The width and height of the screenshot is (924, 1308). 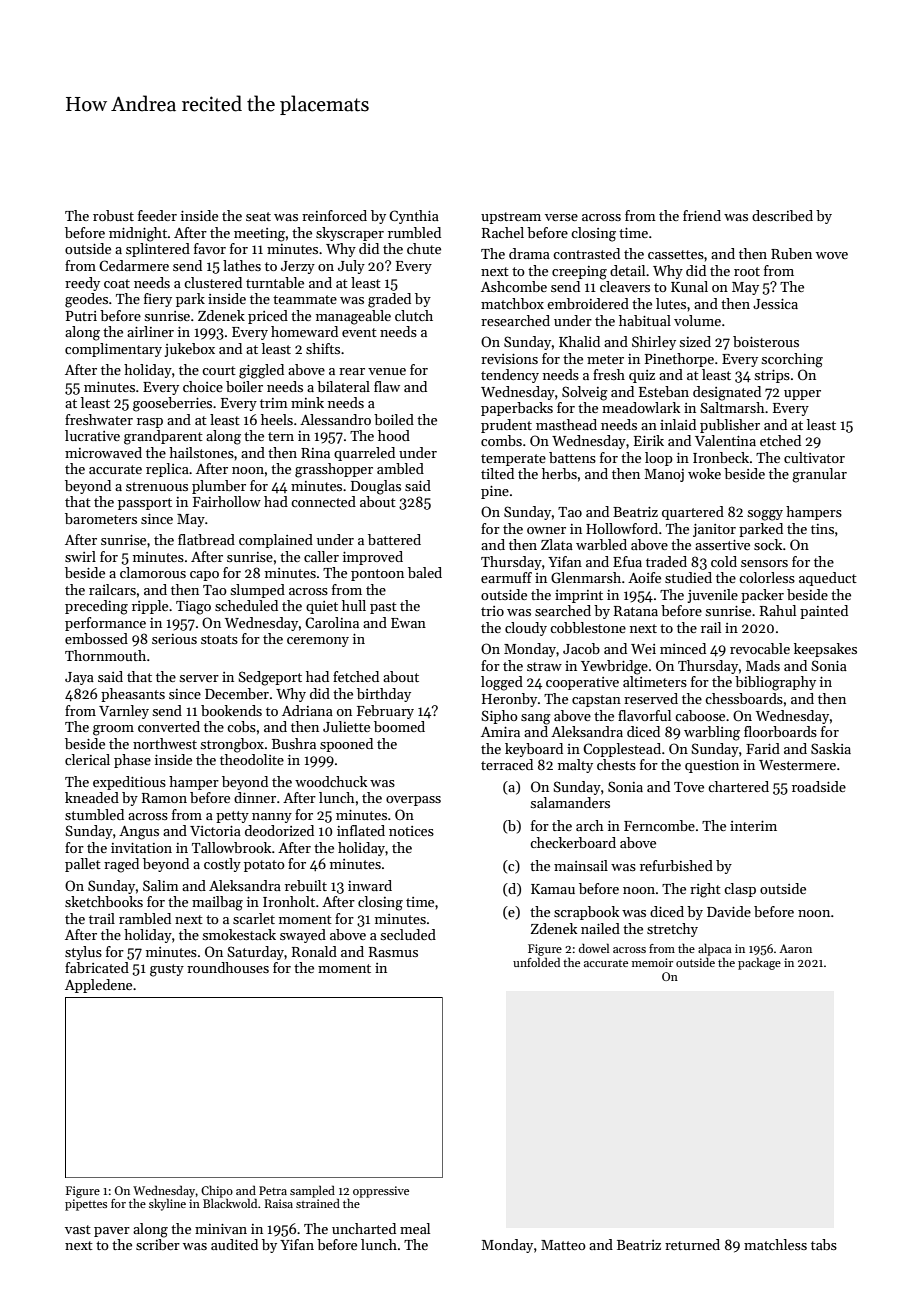 I want to click on Sedgeport, so click(x=270, y=678).
